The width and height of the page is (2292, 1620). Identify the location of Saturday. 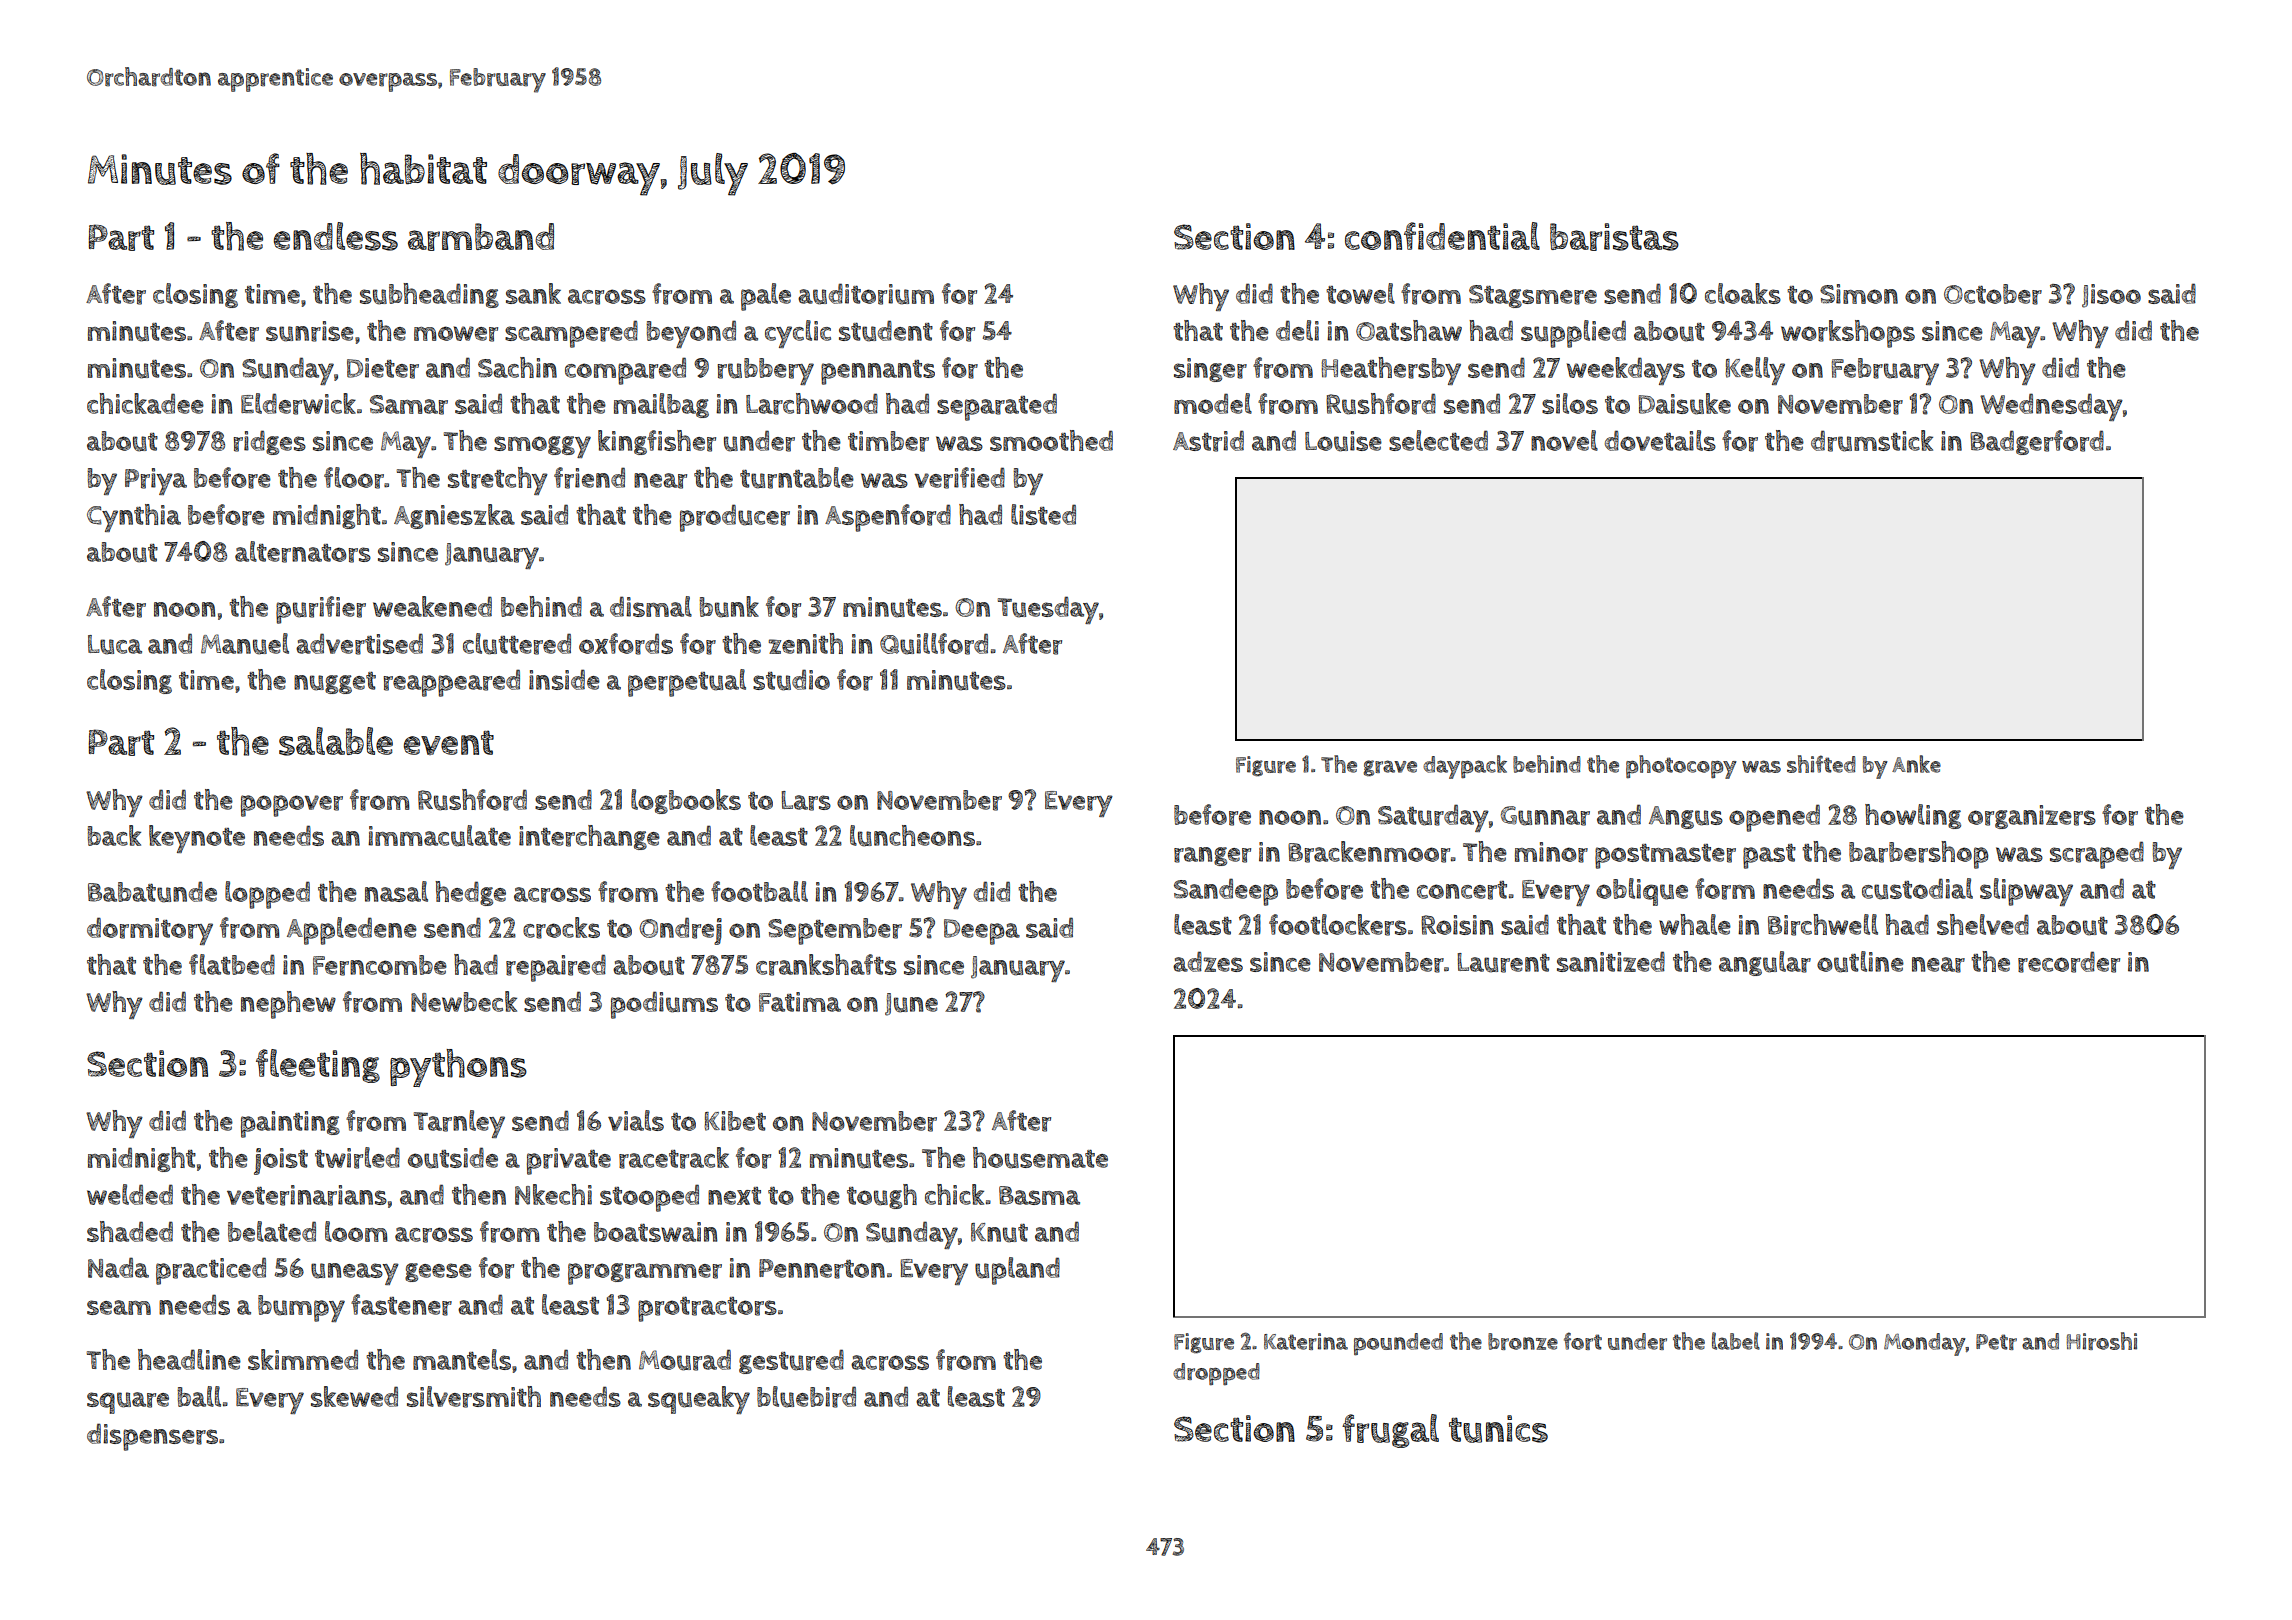
(1433, 818).
